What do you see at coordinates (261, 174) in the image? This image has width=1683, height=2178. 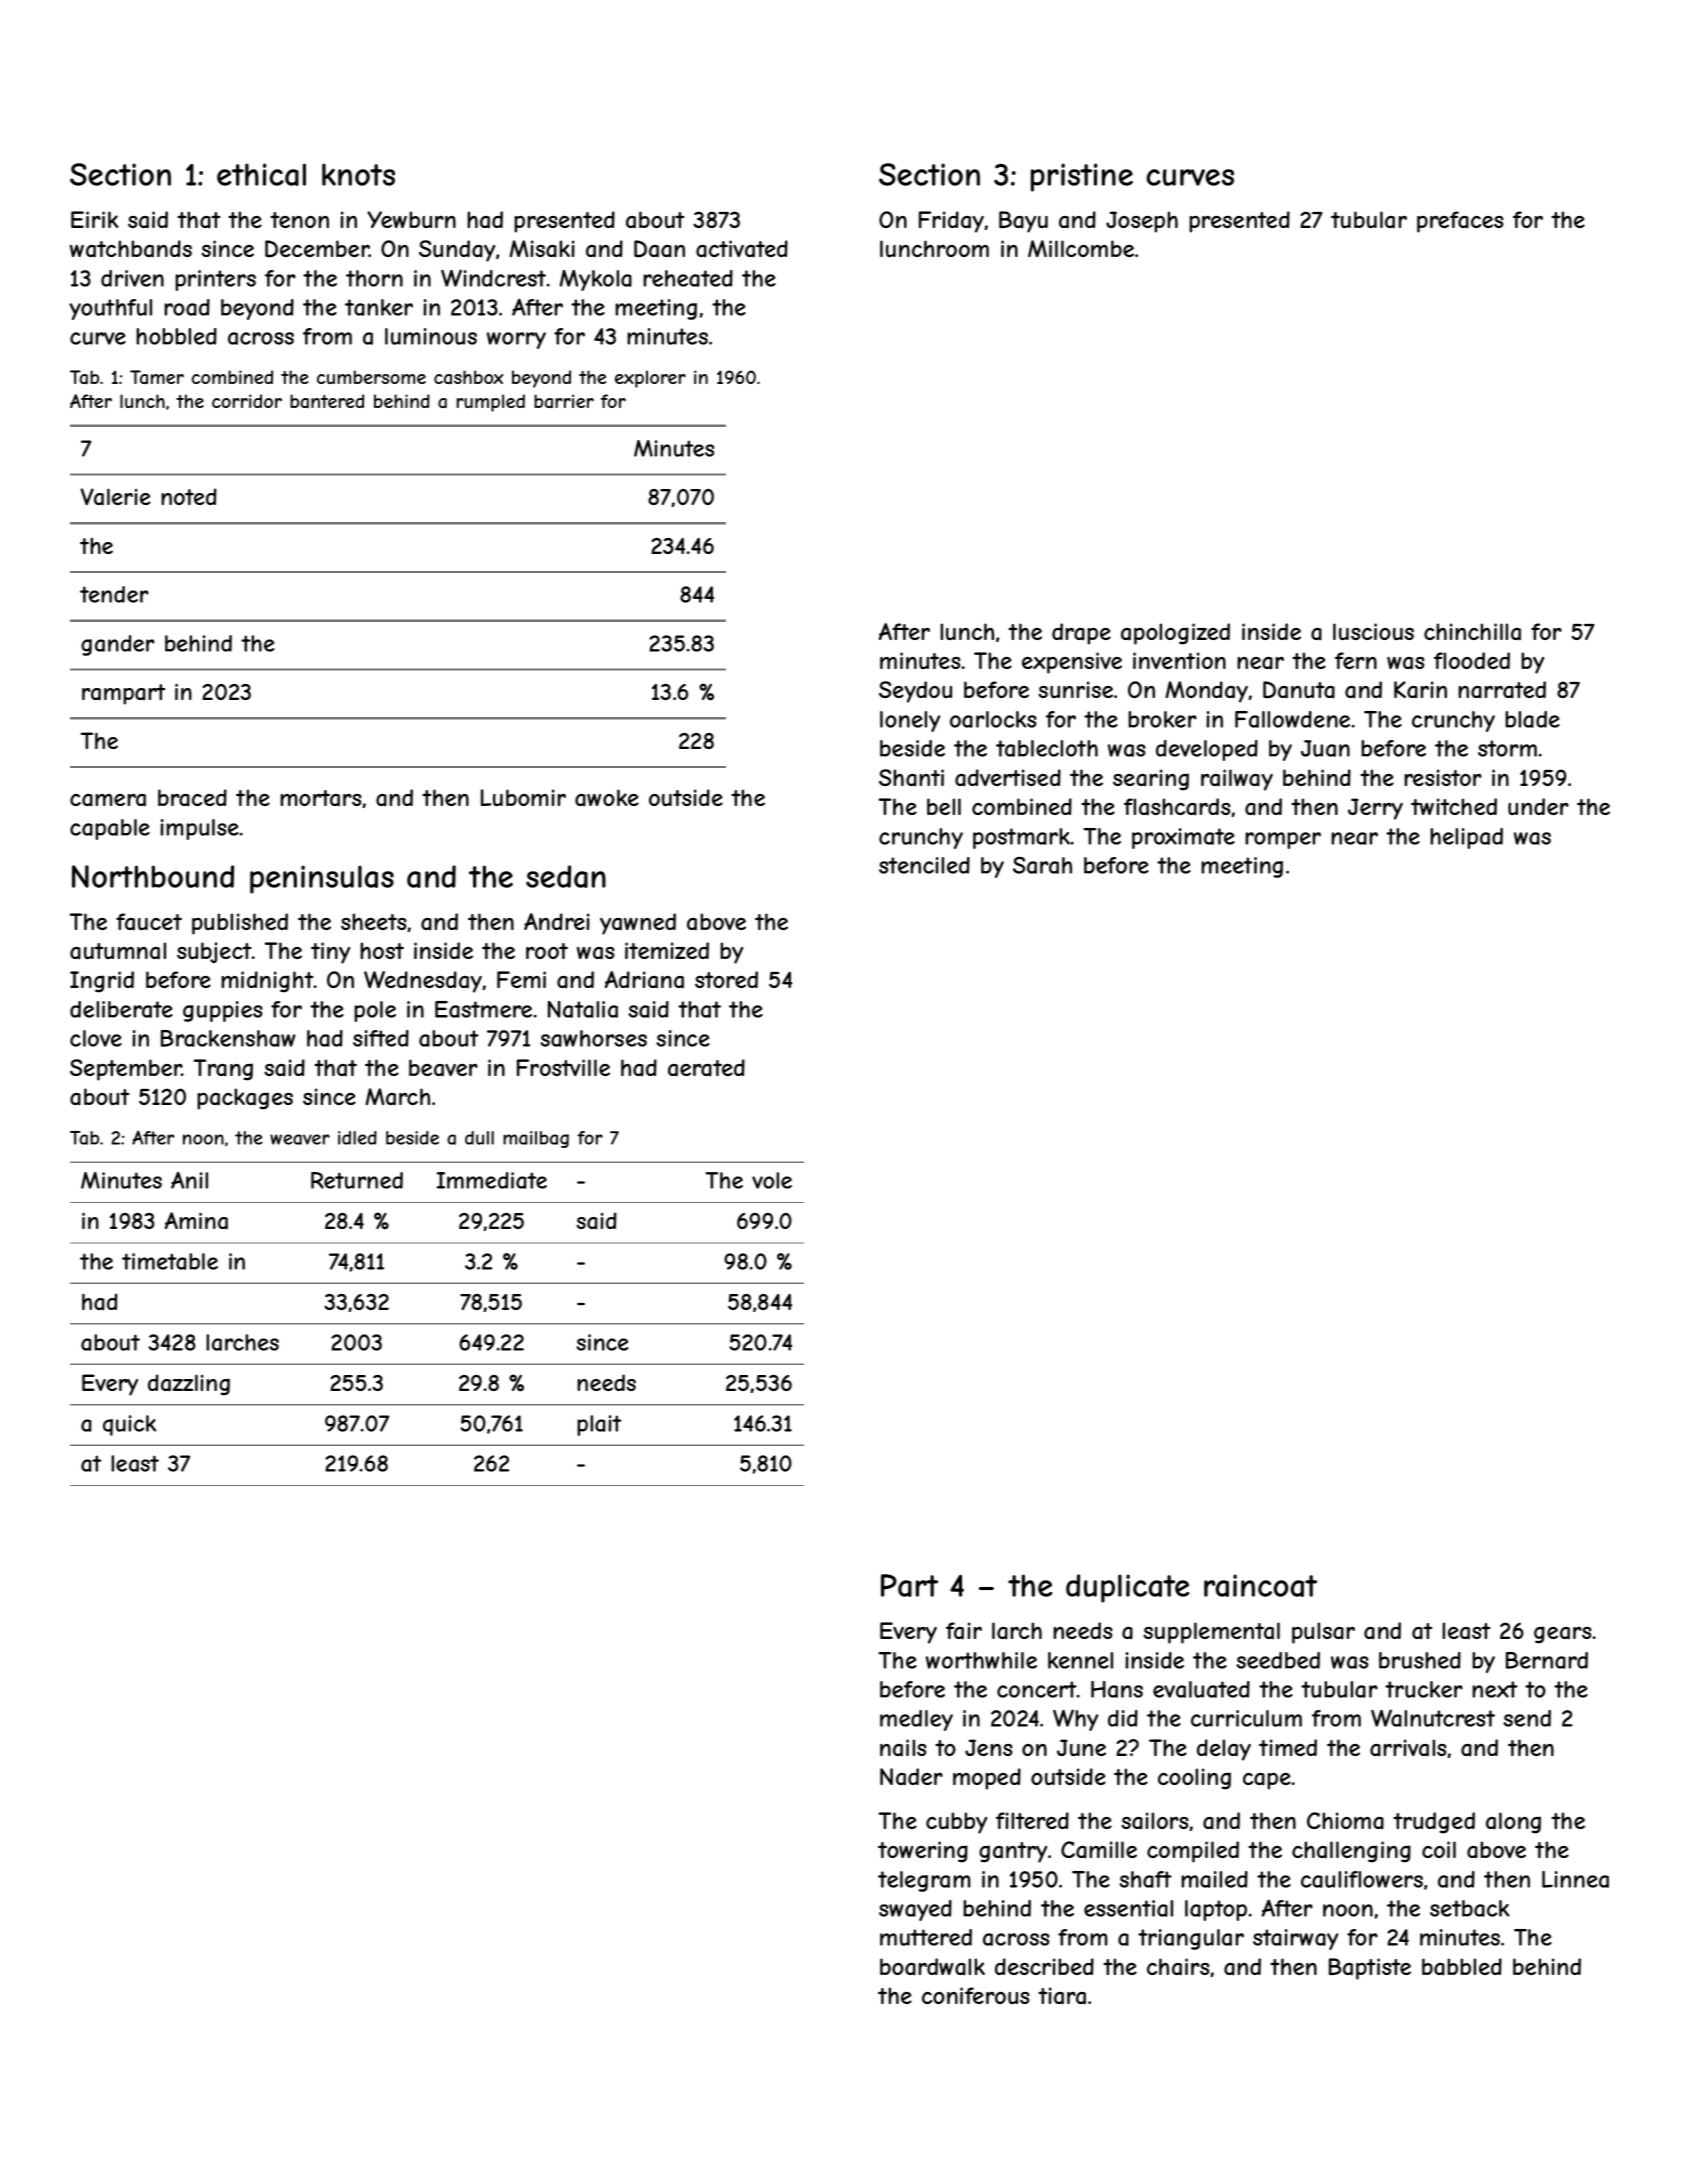 I see `ethical` at bounding box center [261, 174].
